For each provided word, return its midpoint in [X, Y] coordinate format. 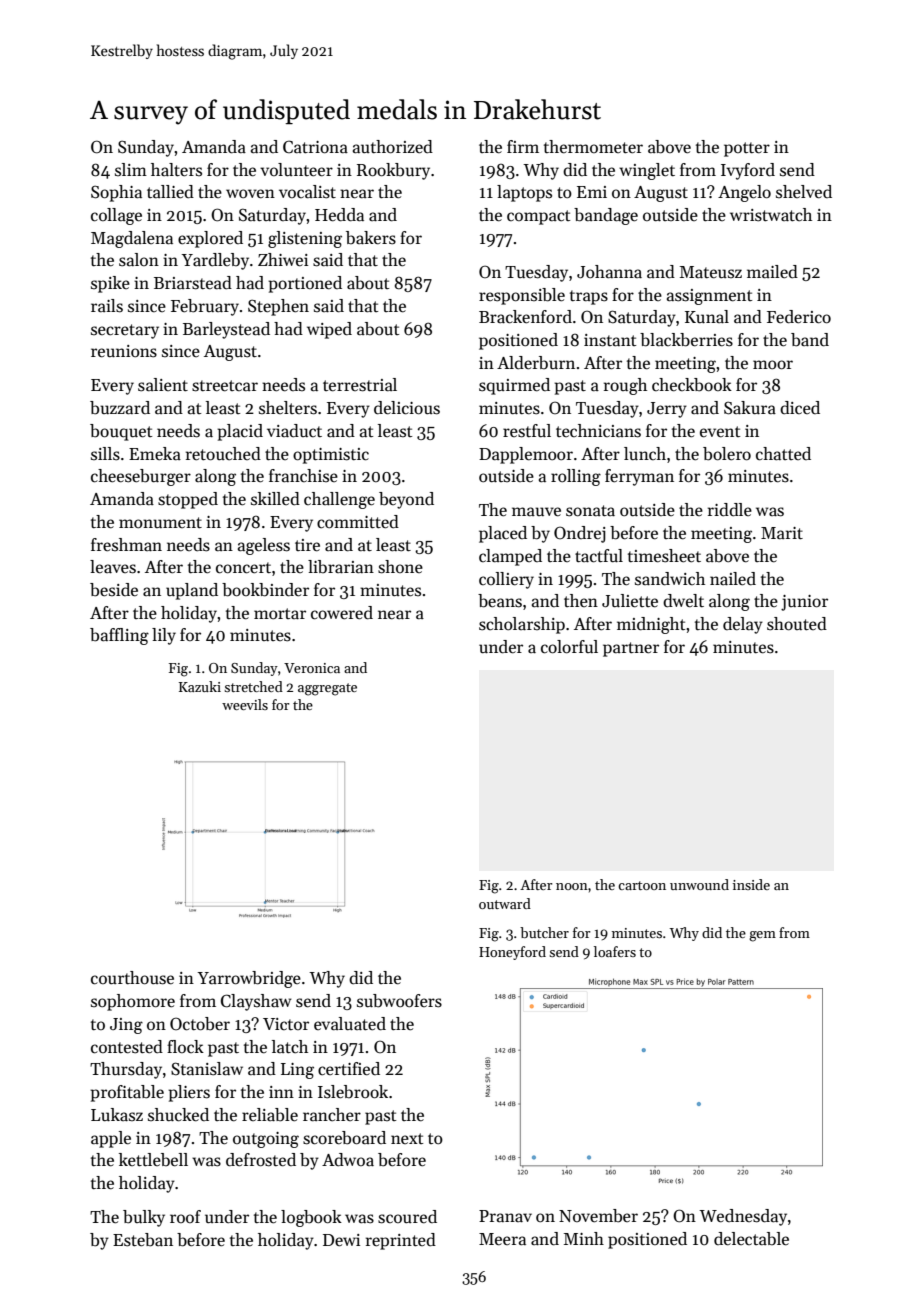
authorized [393, 147]
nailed [733, 579]
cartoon [642, 885]
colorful [569, 647]
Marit [782, 533]
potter [747, 149]
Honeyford [512, 953]
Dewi [341, 1240]
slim [131, 169]
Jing [126, 1026]
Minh [584, 1238]
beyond [406, 500]
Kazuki [200, 686]
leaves [113, 567]
